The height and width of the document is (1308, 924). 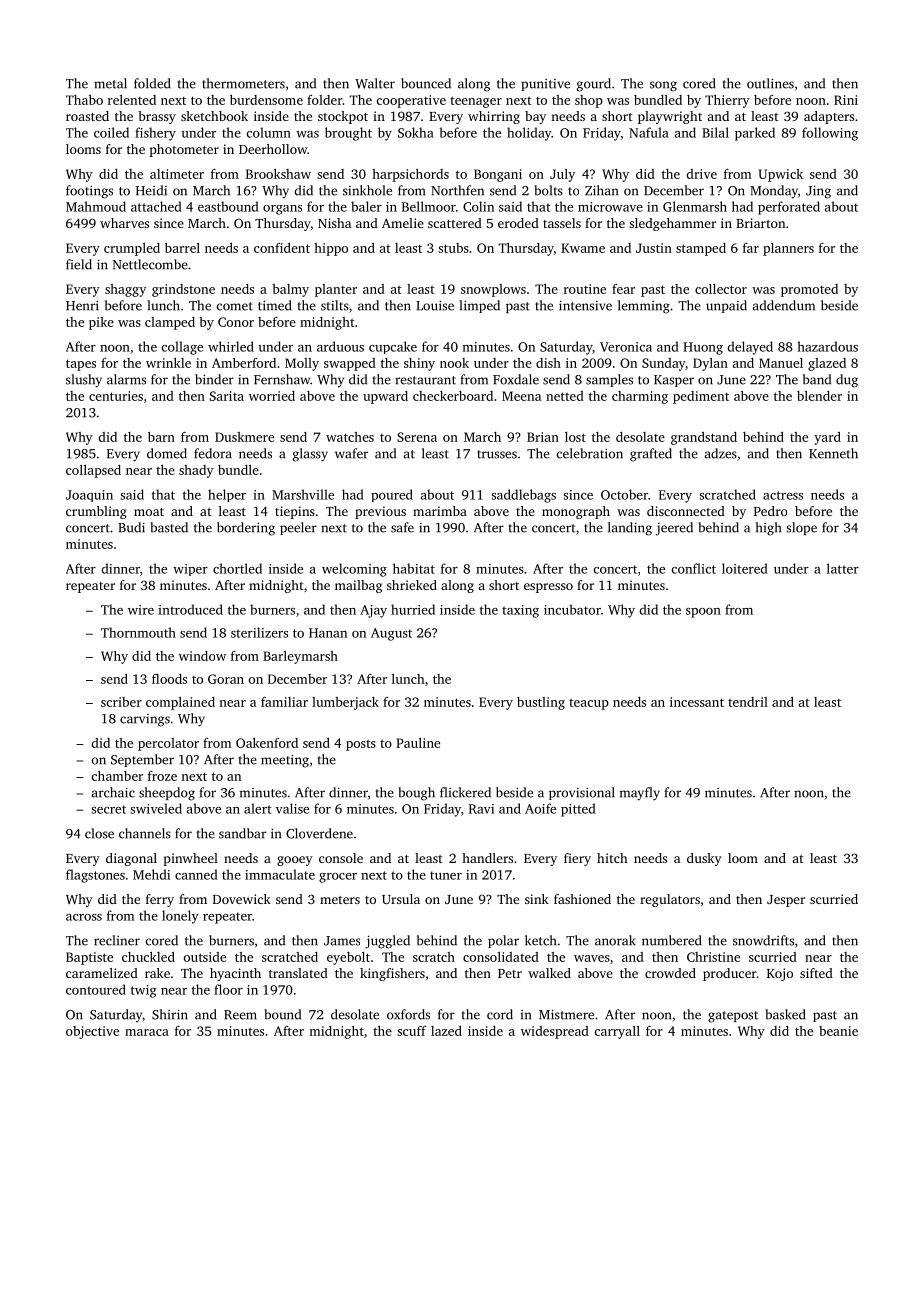 What do you see at coordinates (145, 720) in the document?
I see `carvings` at bounding box center [145, 720].
